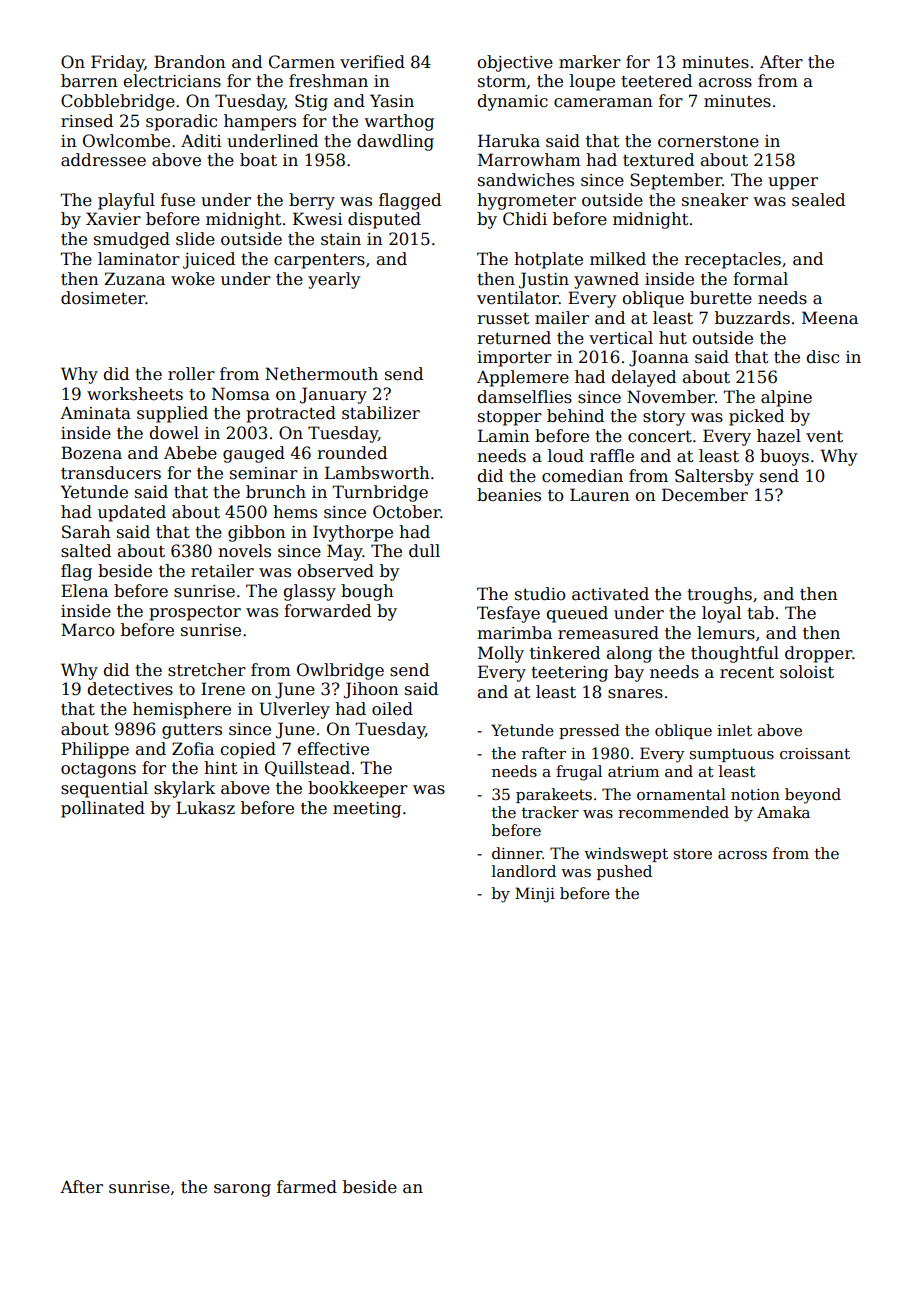 The image size is (924, 1308). Describe the element at coordinates (111, 473) in the screenshot. I see `transducers` at that location.
